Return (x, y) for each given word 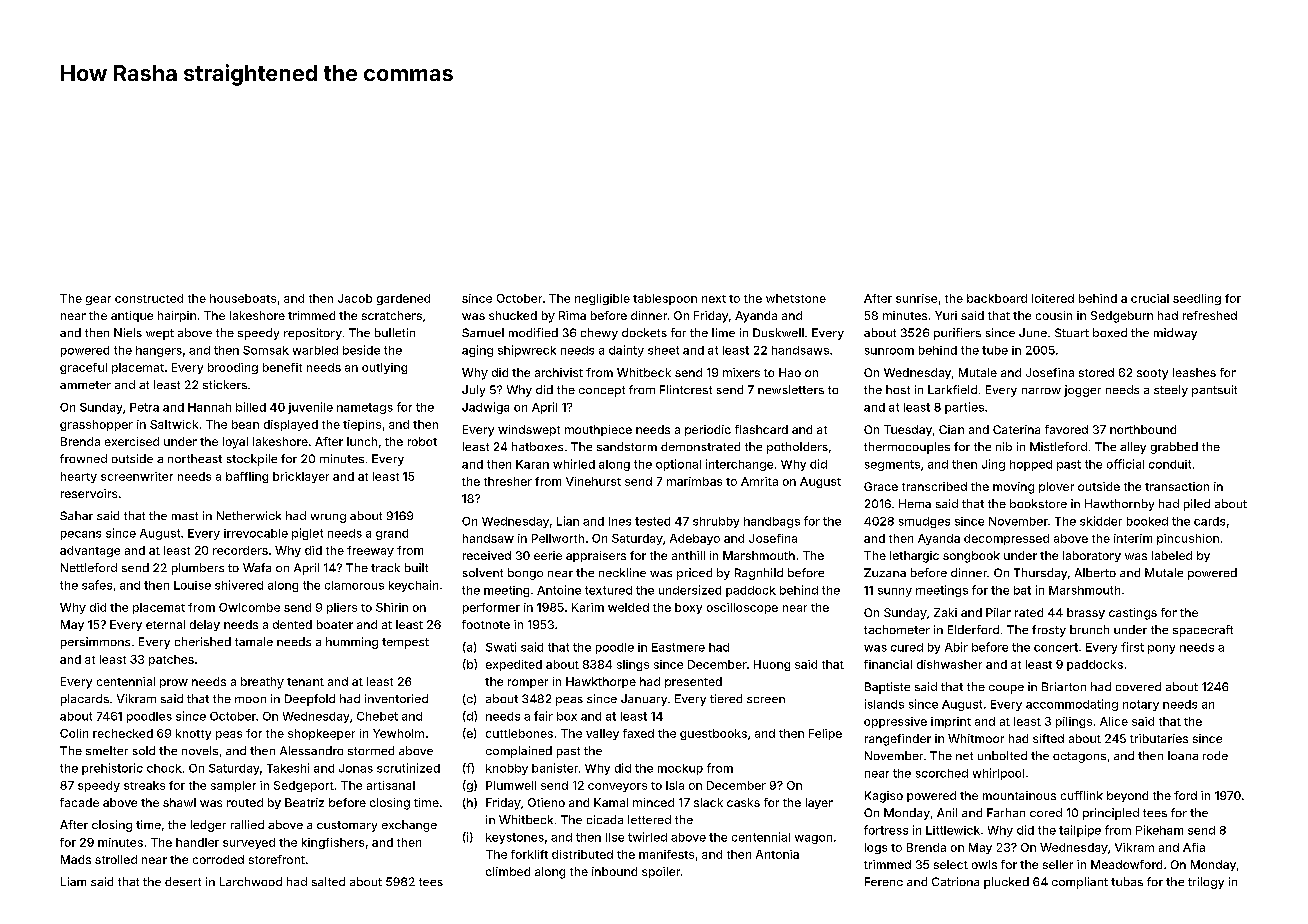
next (714, 299)
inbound (614, 871)
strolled (116, 859)
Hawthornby (1119, 505)
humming (352, 643)
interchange (739, 465)
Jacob (355, 298)
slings (633, 665)
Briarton (1064, 686)
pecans (81, 535)
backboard (997, 298)
